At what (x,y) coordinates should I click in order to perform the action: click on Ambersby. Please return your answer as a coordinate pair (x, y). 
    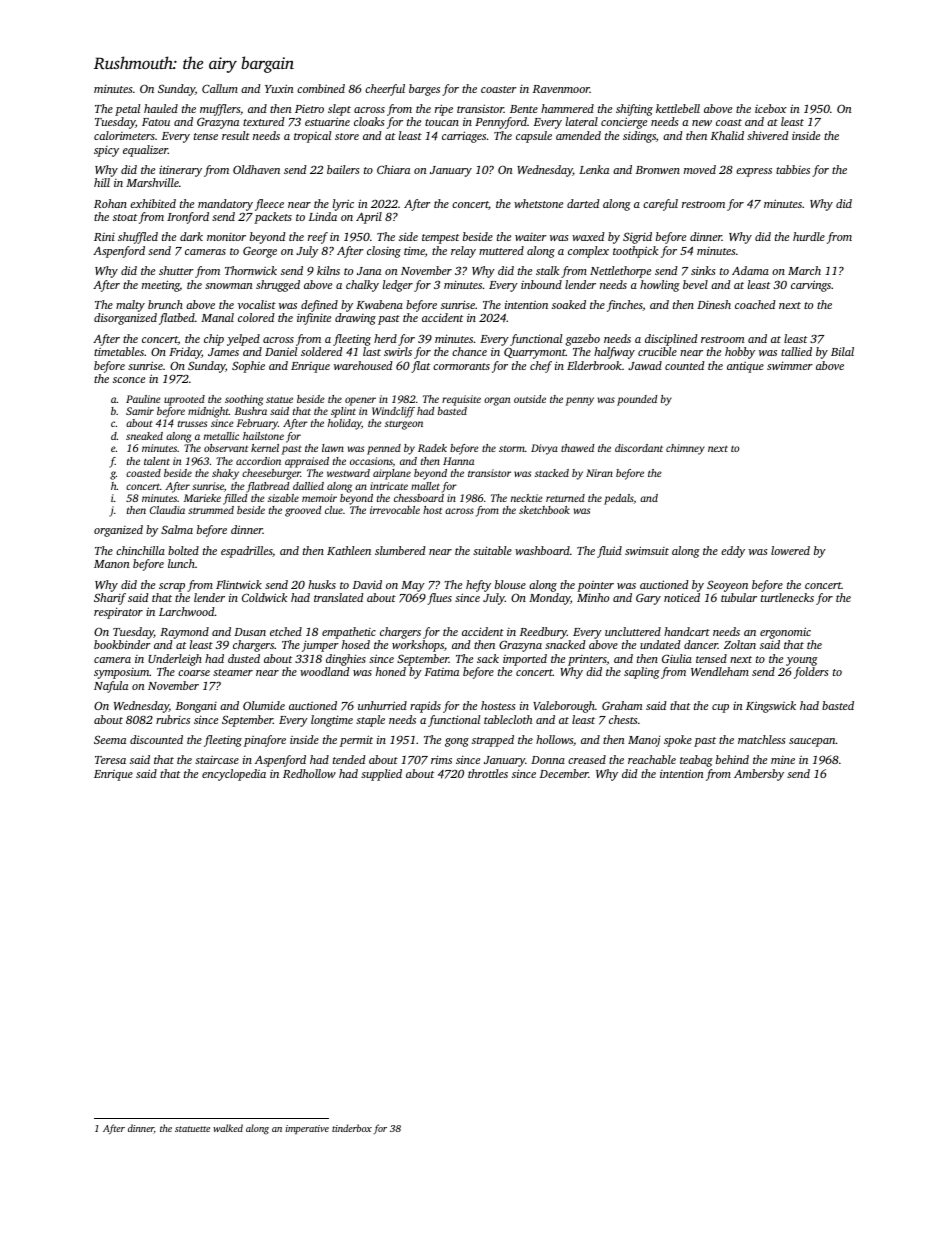
    Looking at the image, I should click on (759, 775).
